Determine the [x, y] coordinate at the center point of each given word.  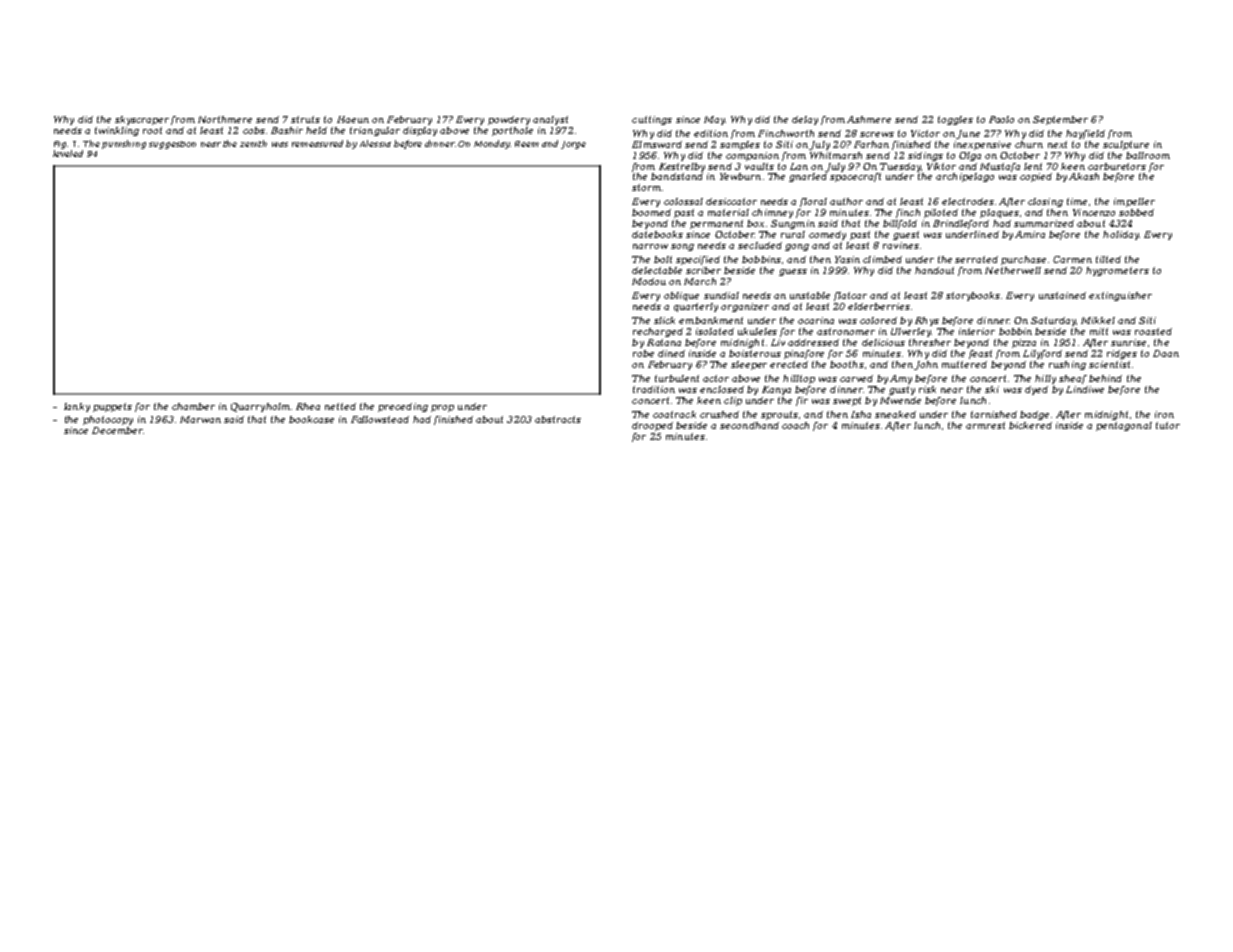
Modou [649, 281]
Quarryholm [260, 407]
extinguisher [1120, 296]
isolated [715, 331]
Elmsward [657, 144]
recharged [658, 332]
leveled [68, 153]
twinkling [117, 131]
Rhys [927, 321]
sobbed [1136, 212]
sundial [721, 295]
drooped [652, 426]
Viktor [941, 166]
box [755, 223]
